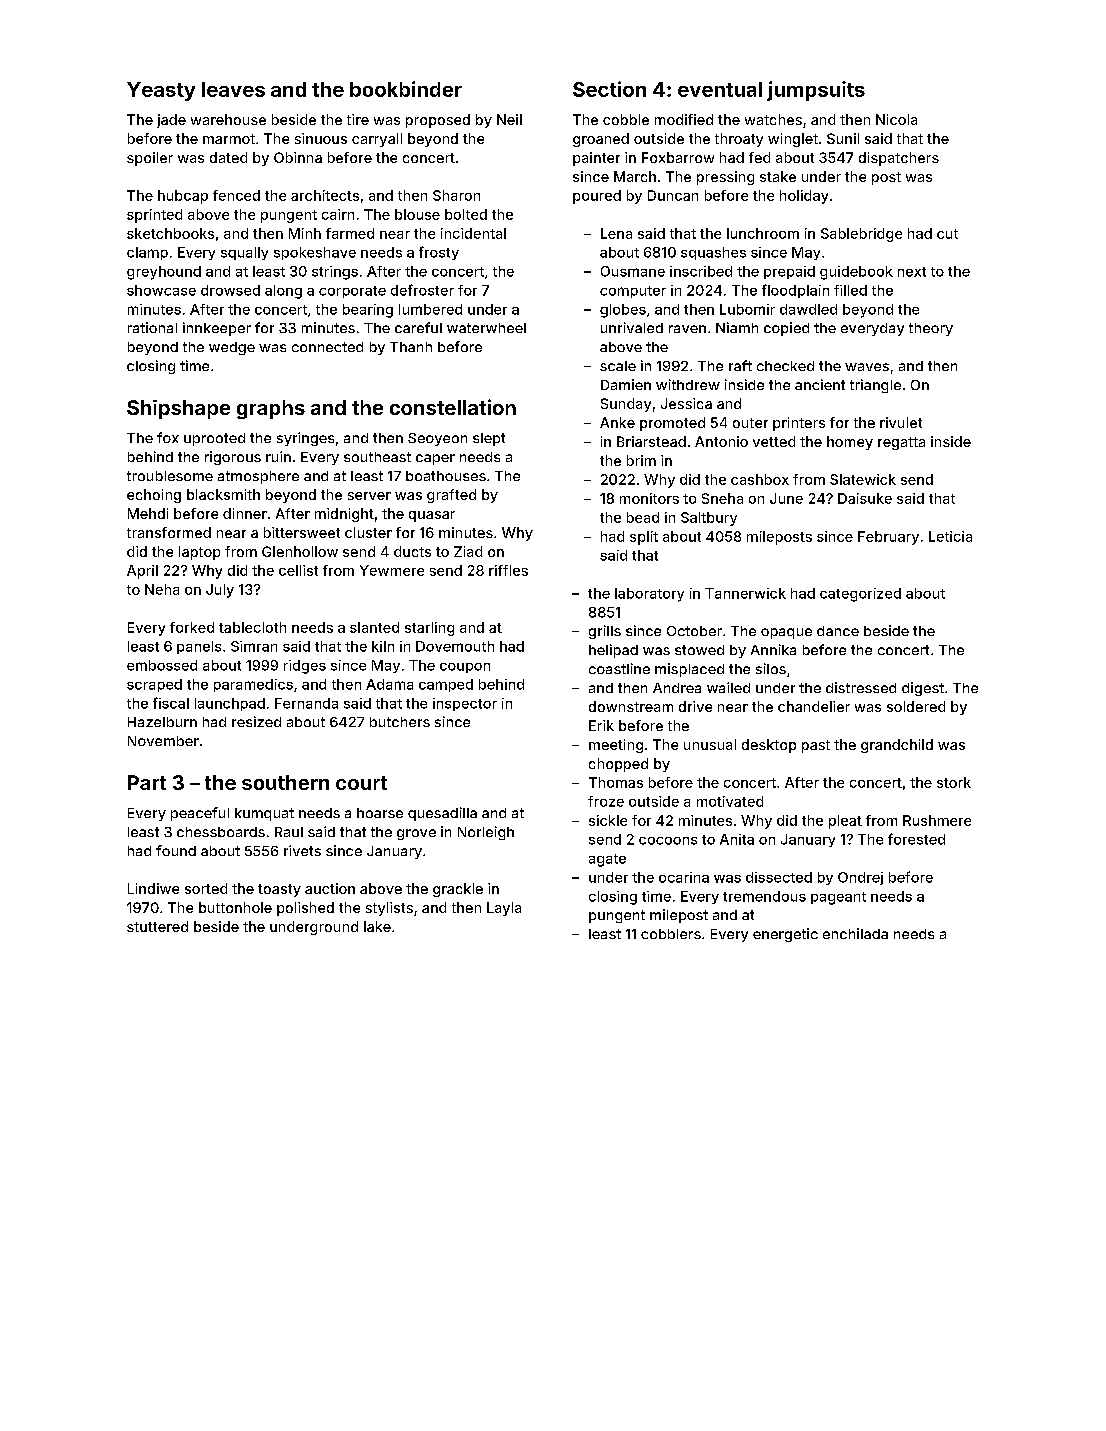 The width and height of the screenshot is (1106, 1431). What do you see at coordinates (609, 89) in the screenshot?
I see `Section` at bounding box center [609, 89].
